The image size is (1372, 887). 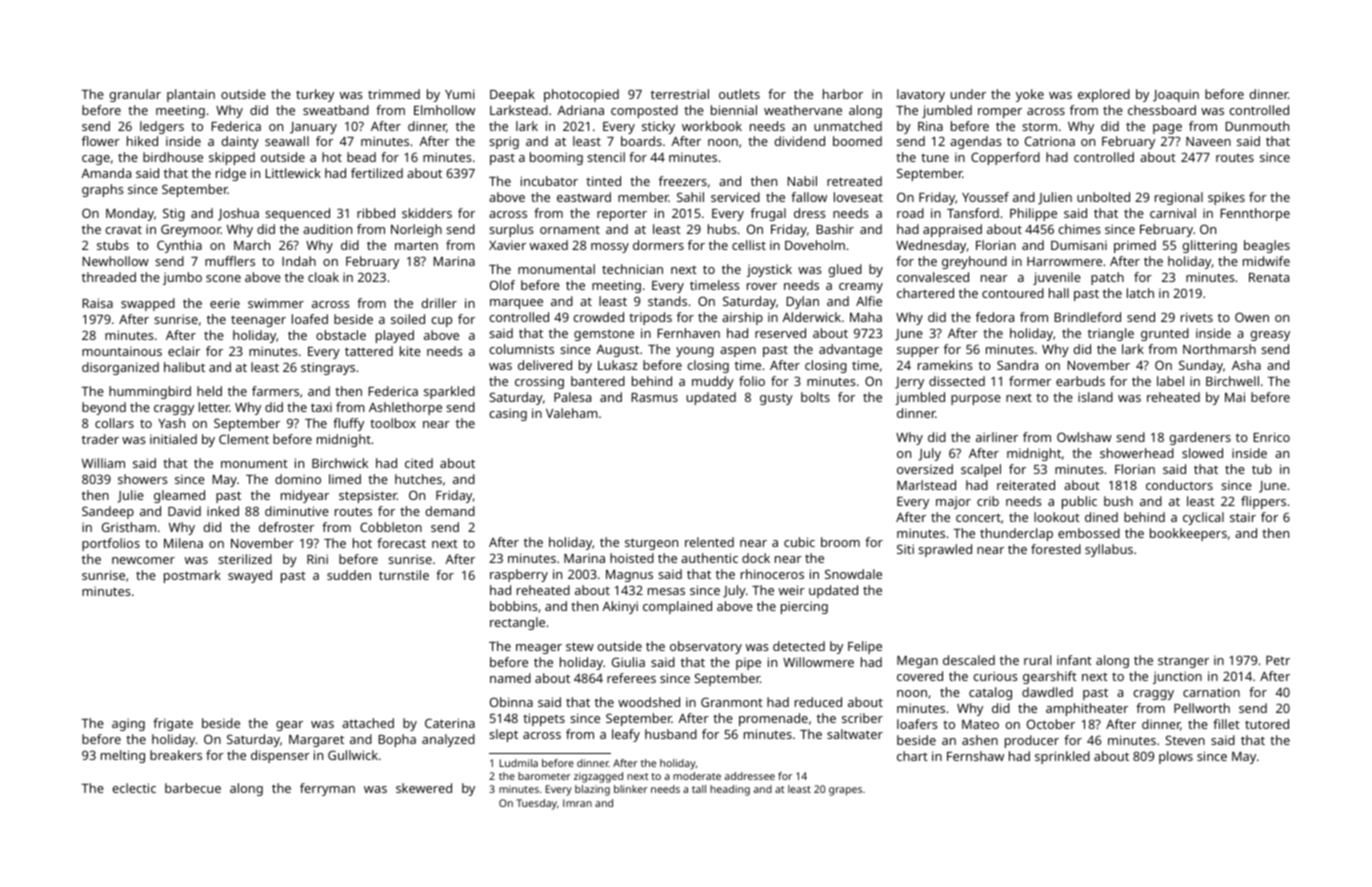 What do you see at coordinates (1188, 534) in the page?
I see `bookkeepers` at bounding box center [1188, 534].
